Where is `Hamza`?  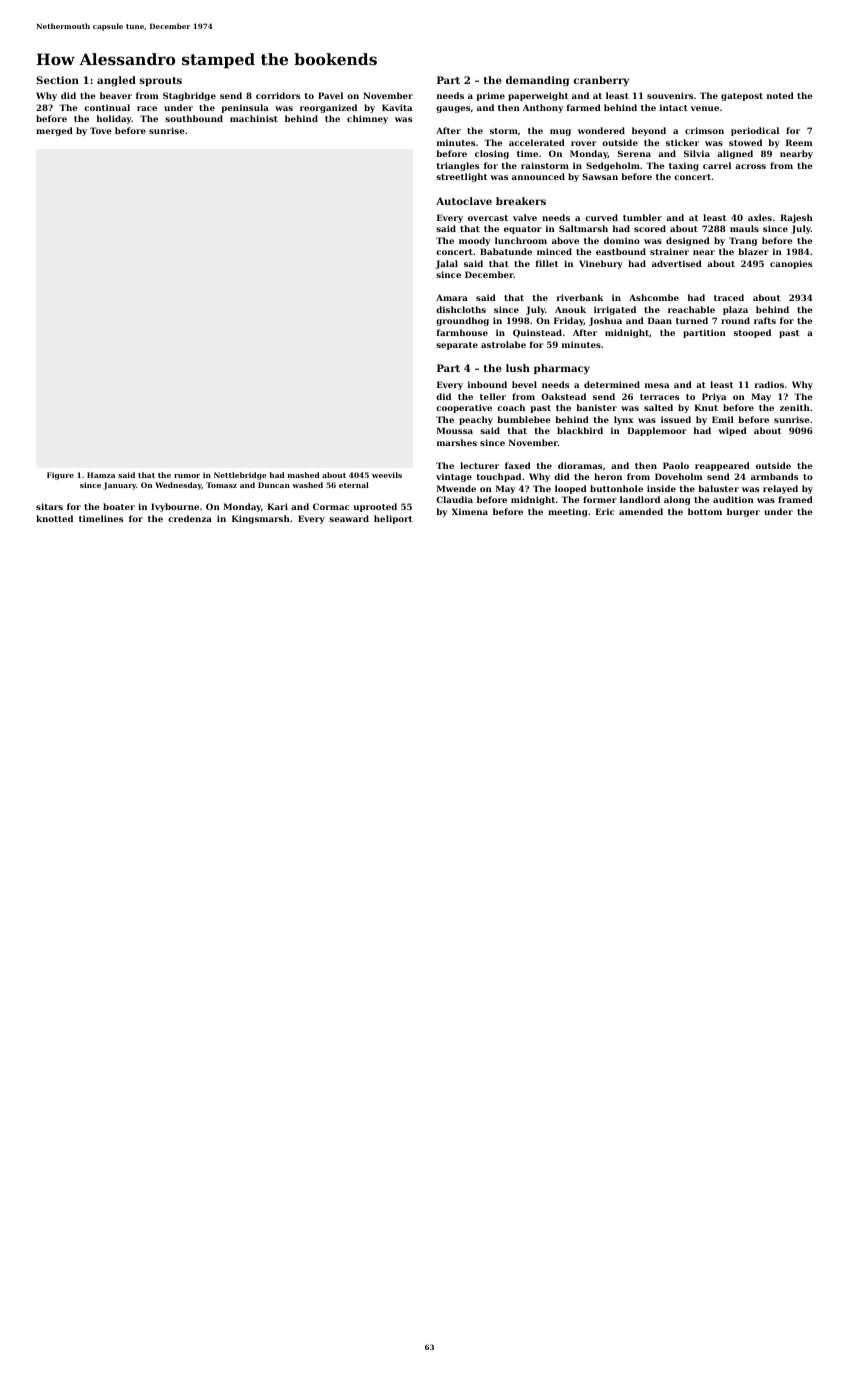 Hamza is located at coordinates (101, 475).
